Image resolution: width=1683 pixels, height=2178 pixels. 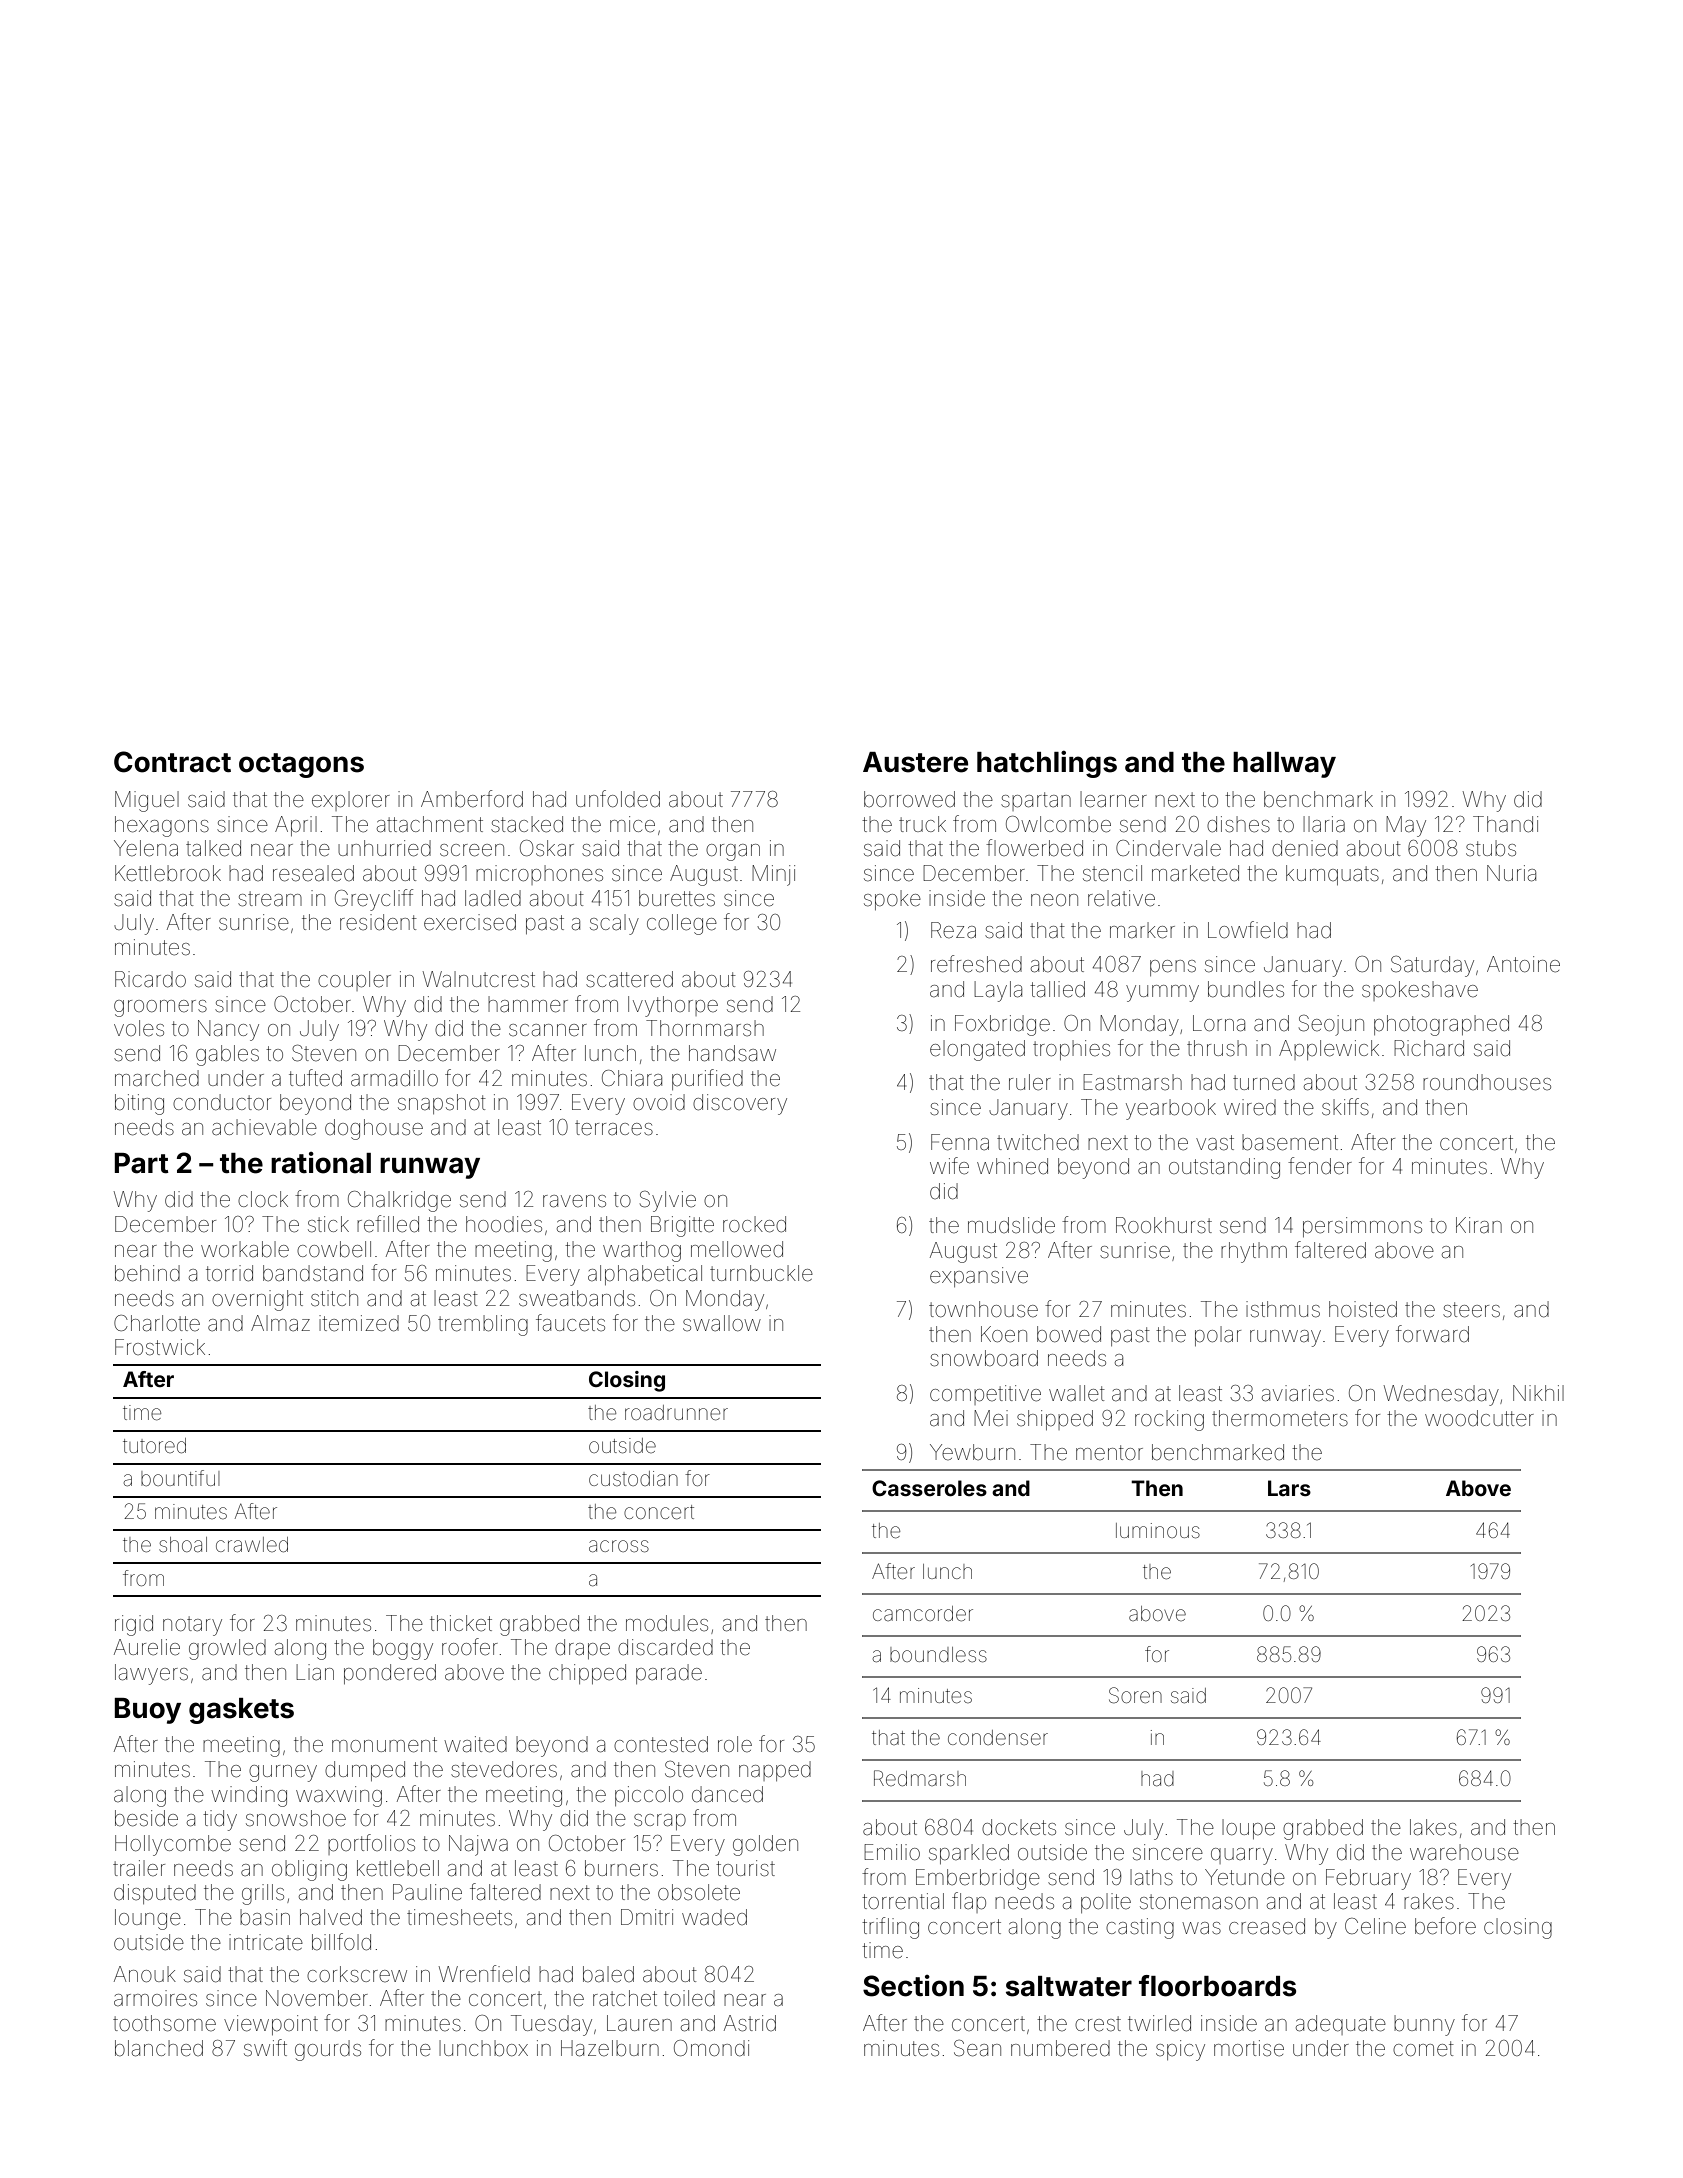 What do you see at coordinates (915, 762) in the screenshot?
I see `Austere` at bounding box center [915, 762].
